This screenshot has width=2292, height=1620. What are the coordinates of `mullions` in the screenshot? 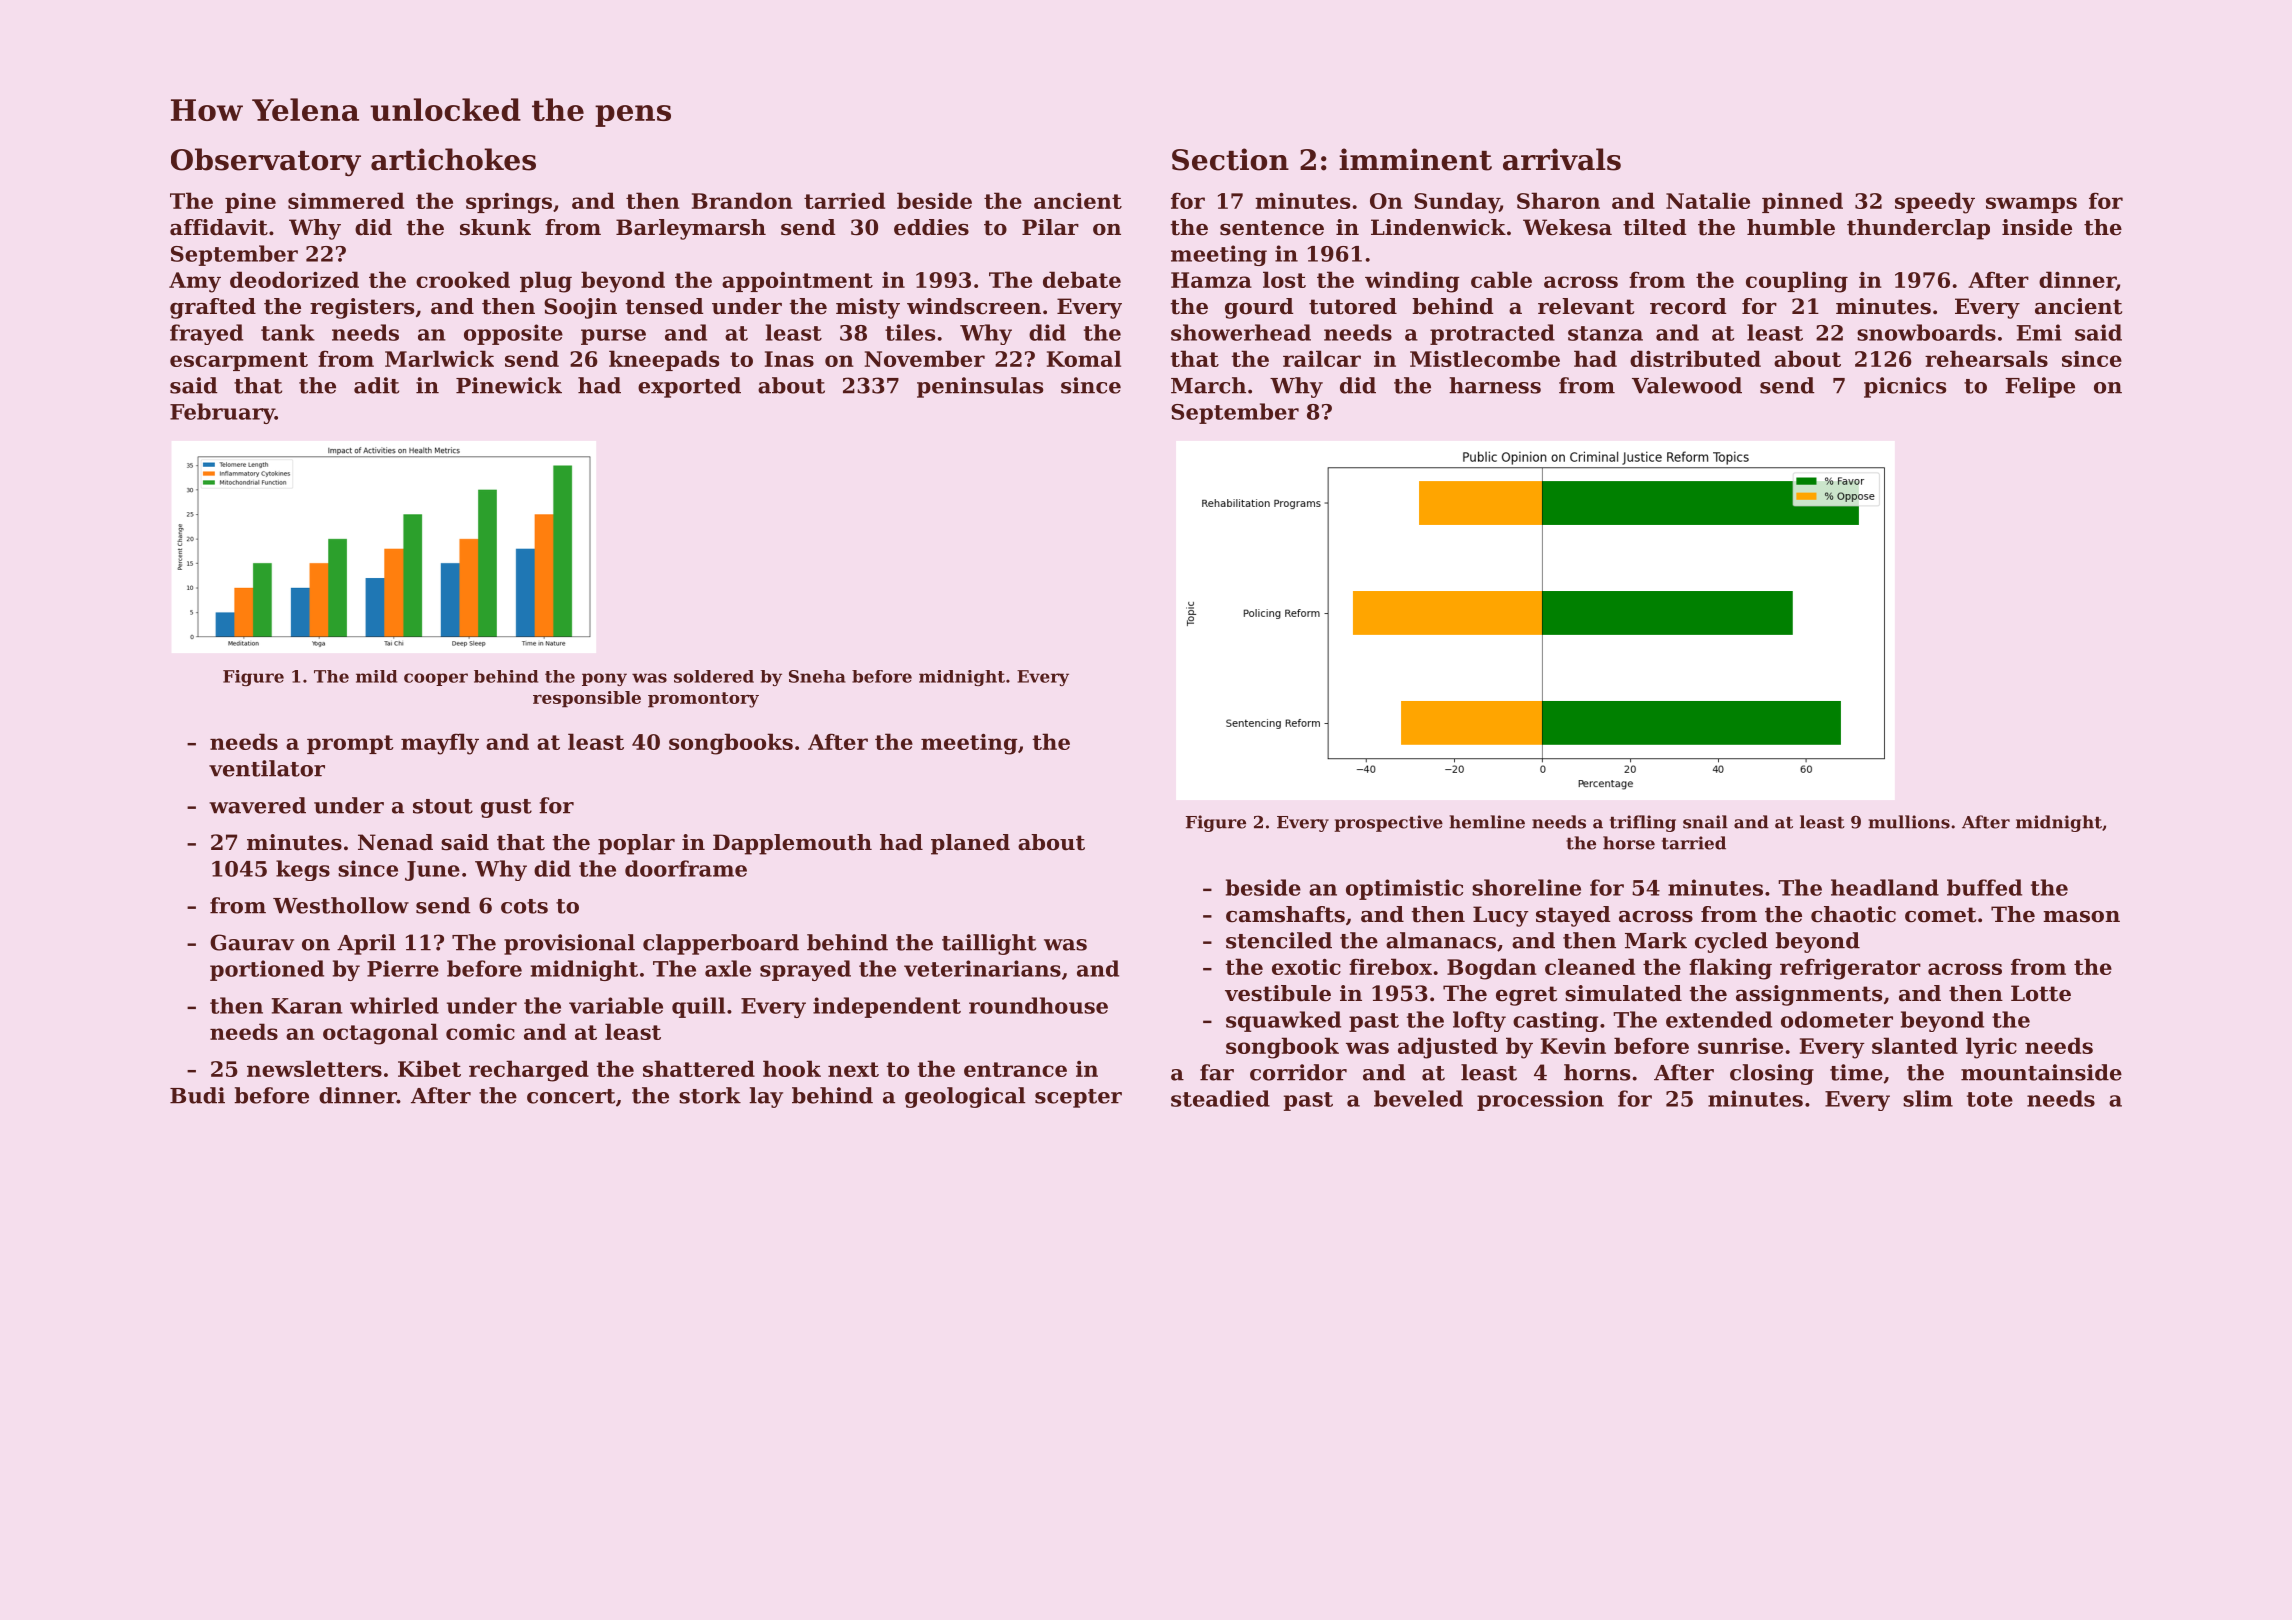 It's located at (1909, 822).
